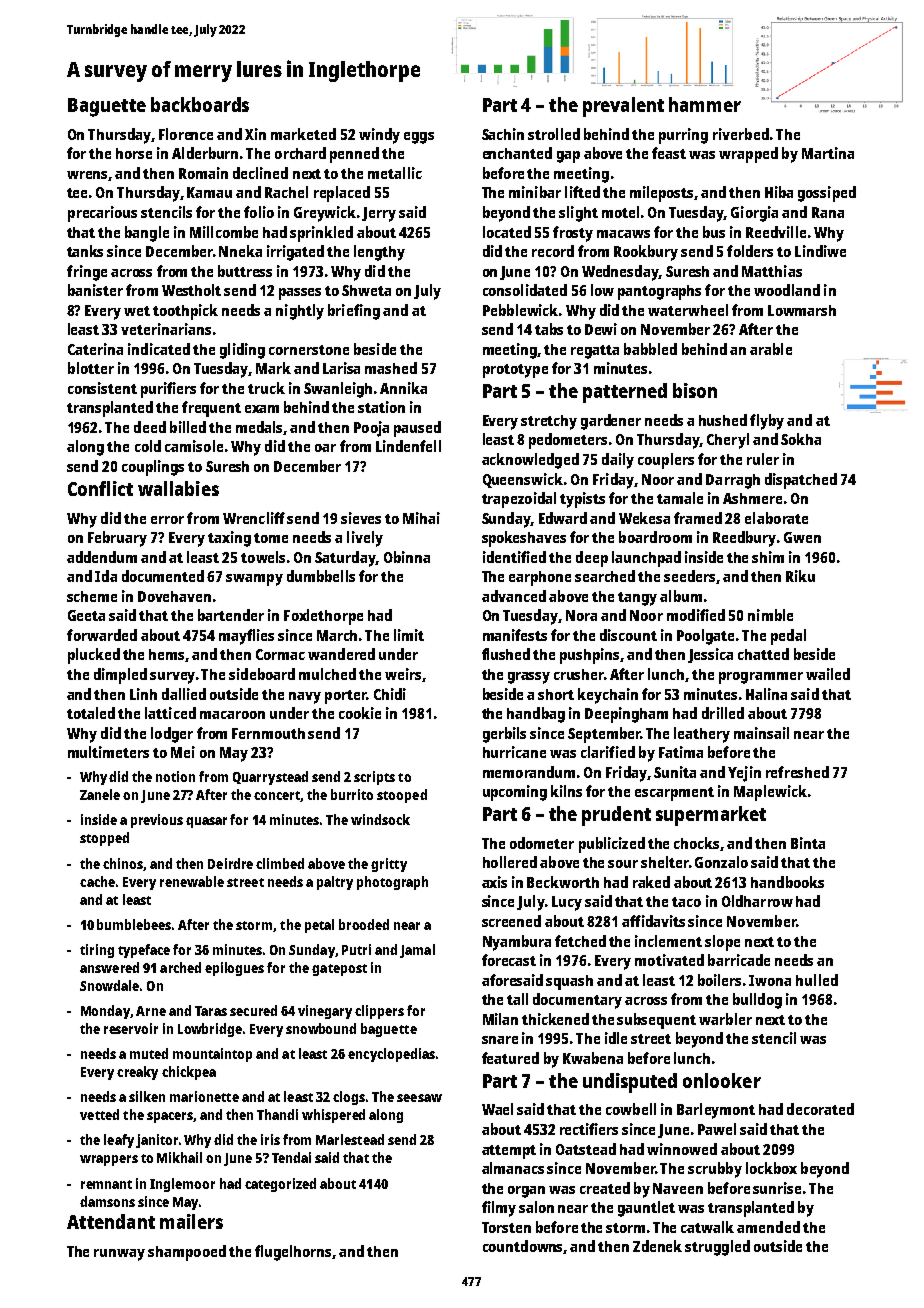 This document has width=924, height=1308. I want to click on flugelhorns, so click(293, 1253).
